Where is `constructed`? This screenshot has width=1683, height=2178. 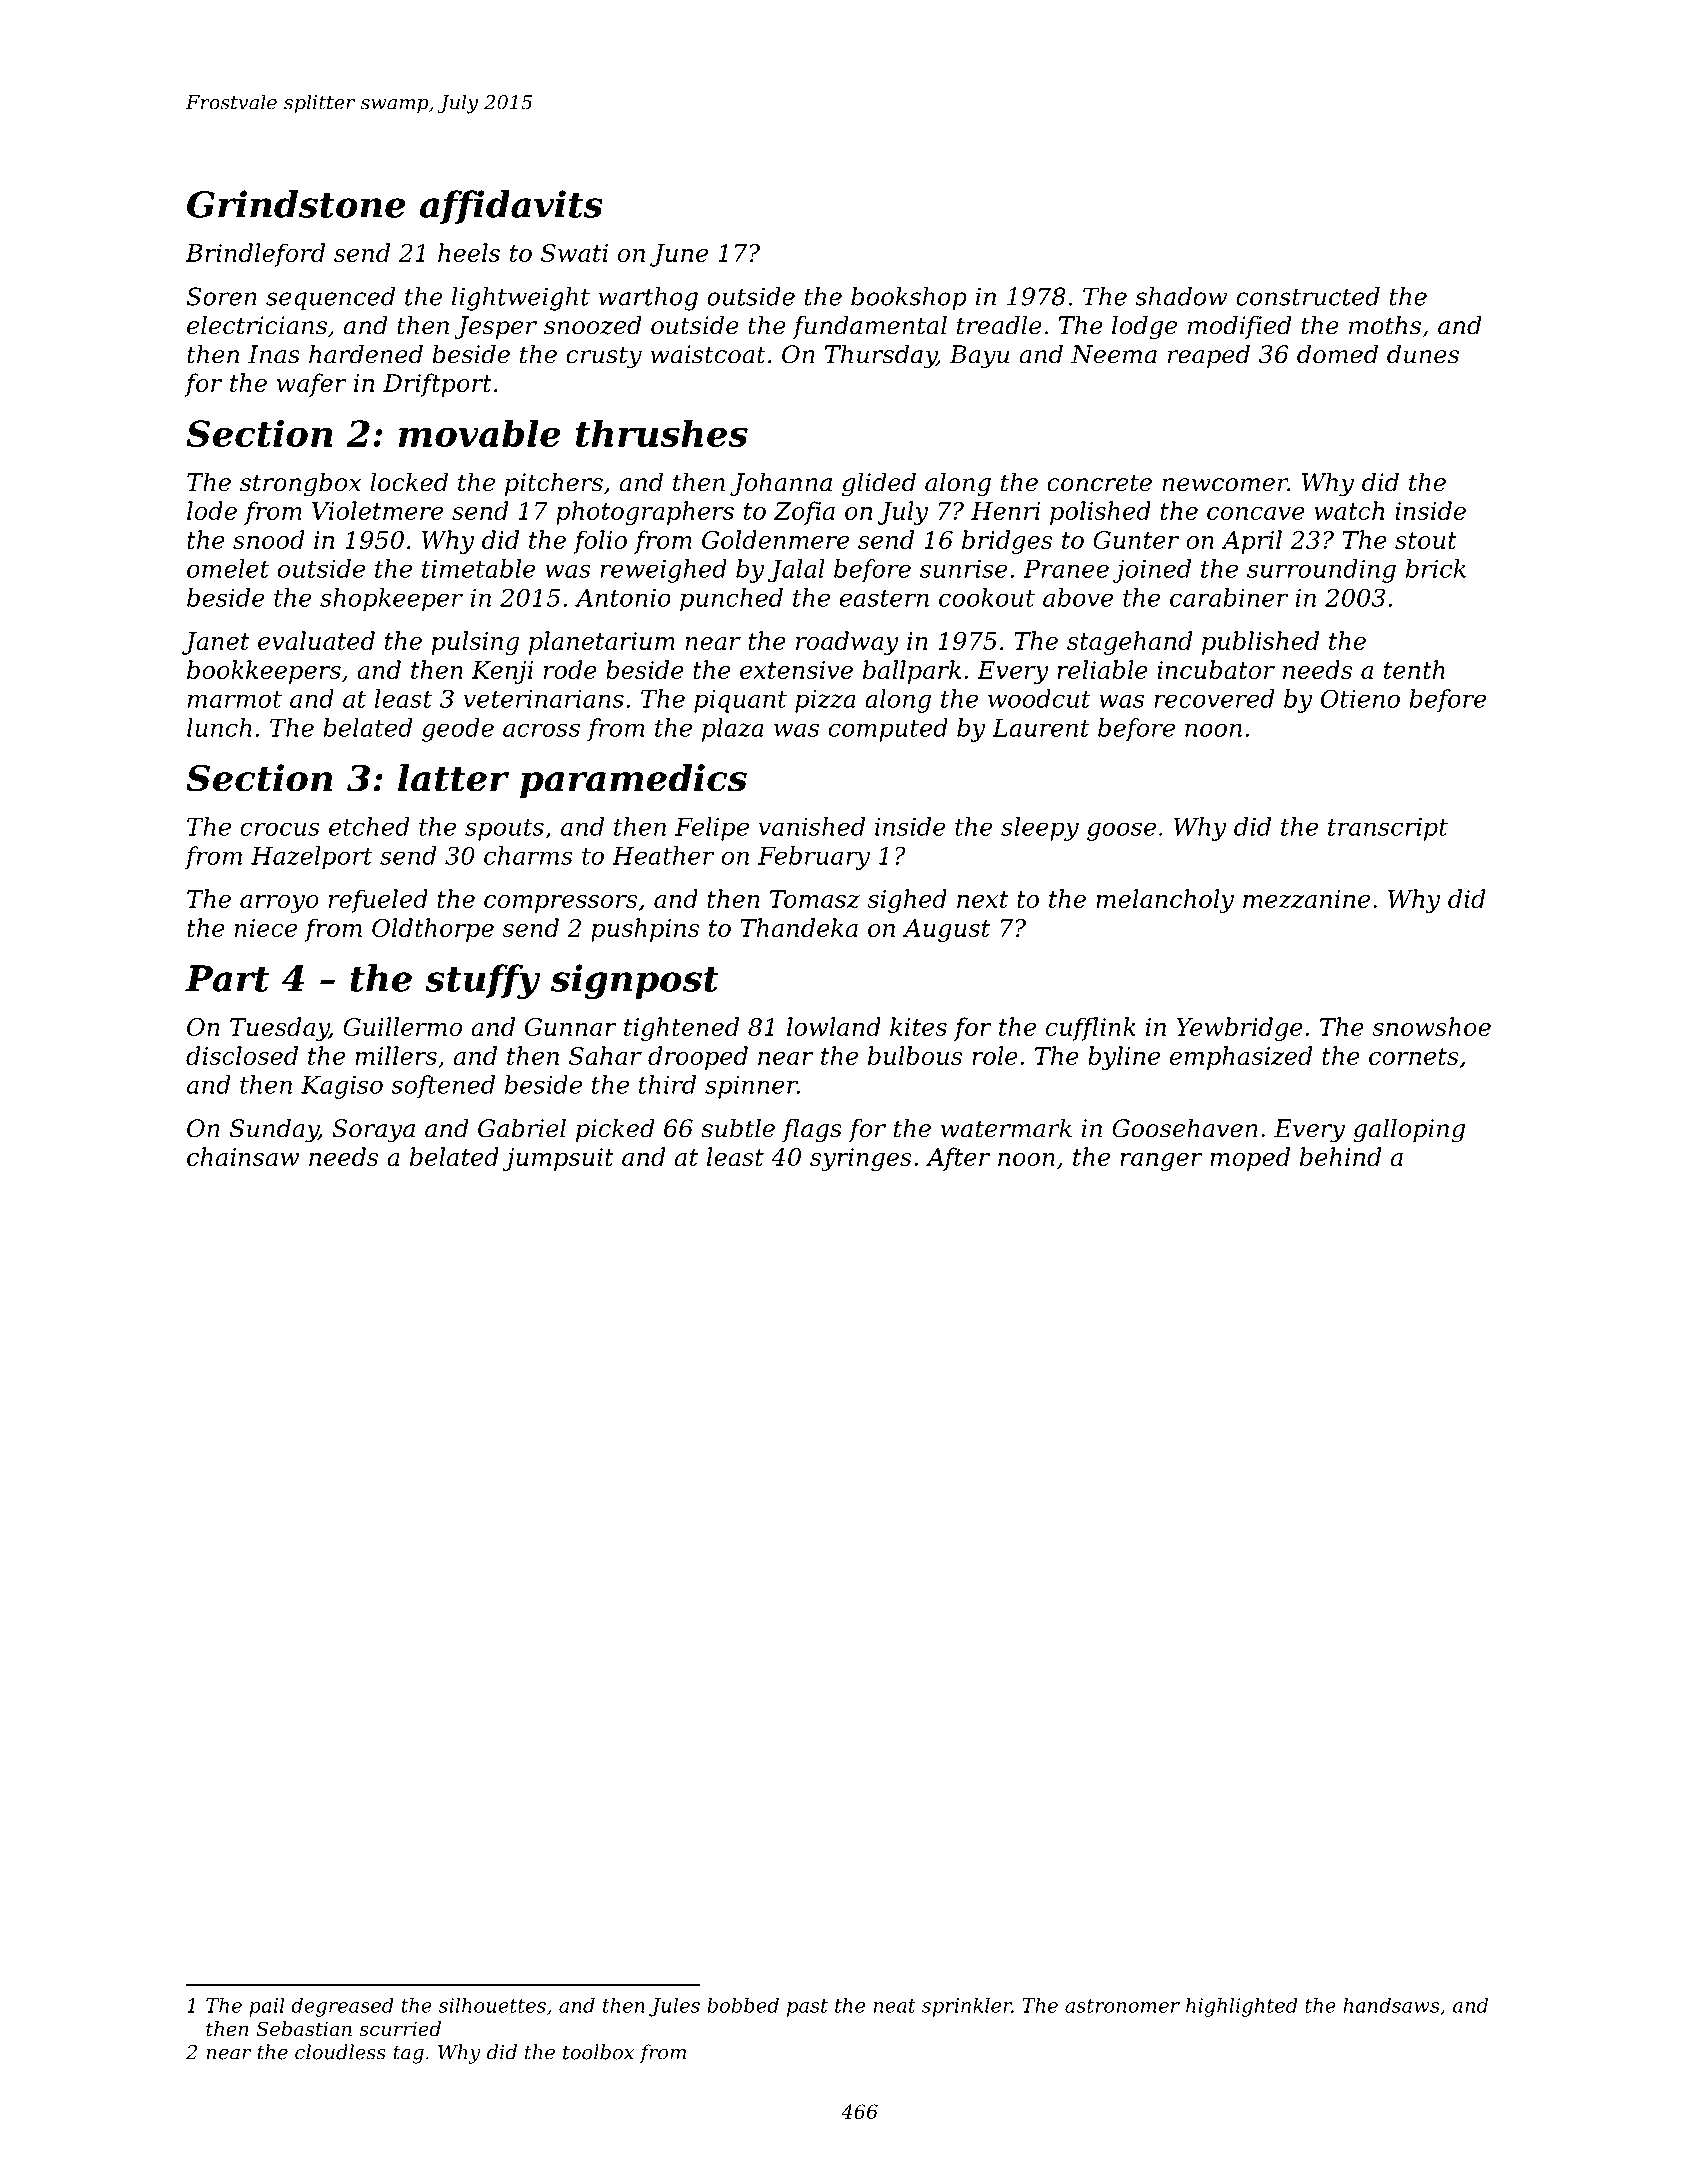 constructed is located at coordinates (1308, 296).
